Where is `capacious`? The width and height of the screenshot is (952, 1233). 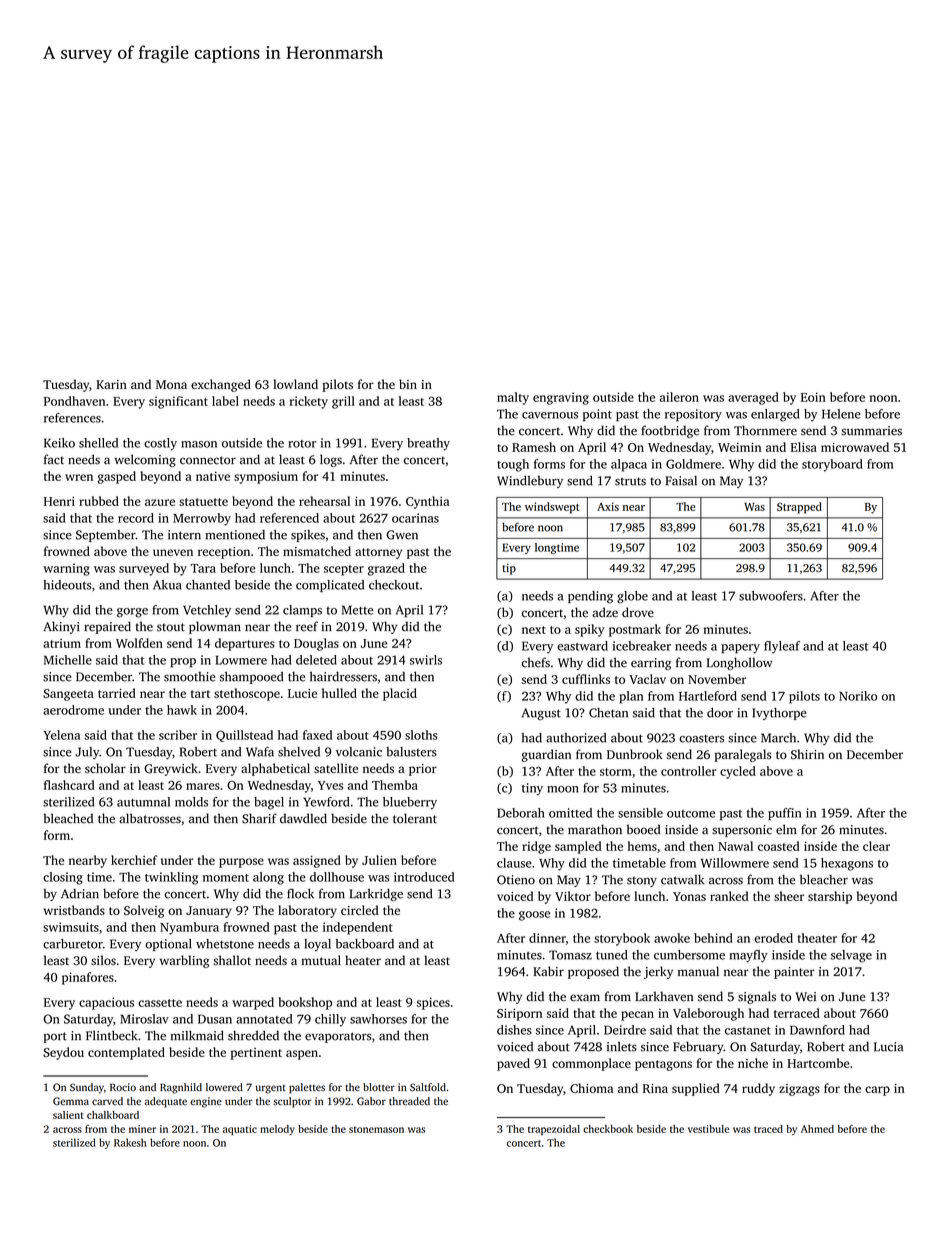
capacious is located at coordinates (106, 1003).
